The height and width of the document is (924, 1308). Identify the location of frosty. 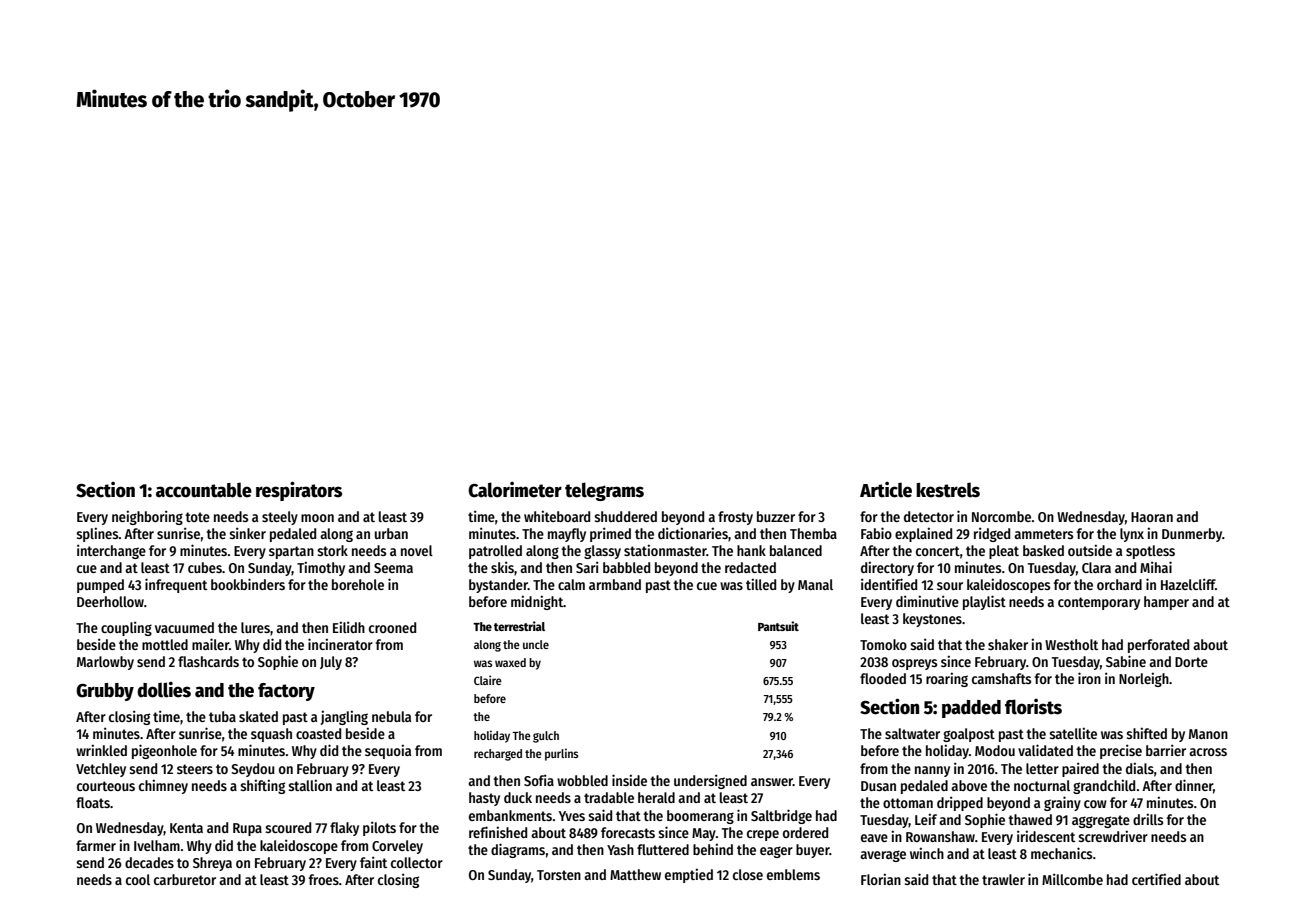
(735, 518).
